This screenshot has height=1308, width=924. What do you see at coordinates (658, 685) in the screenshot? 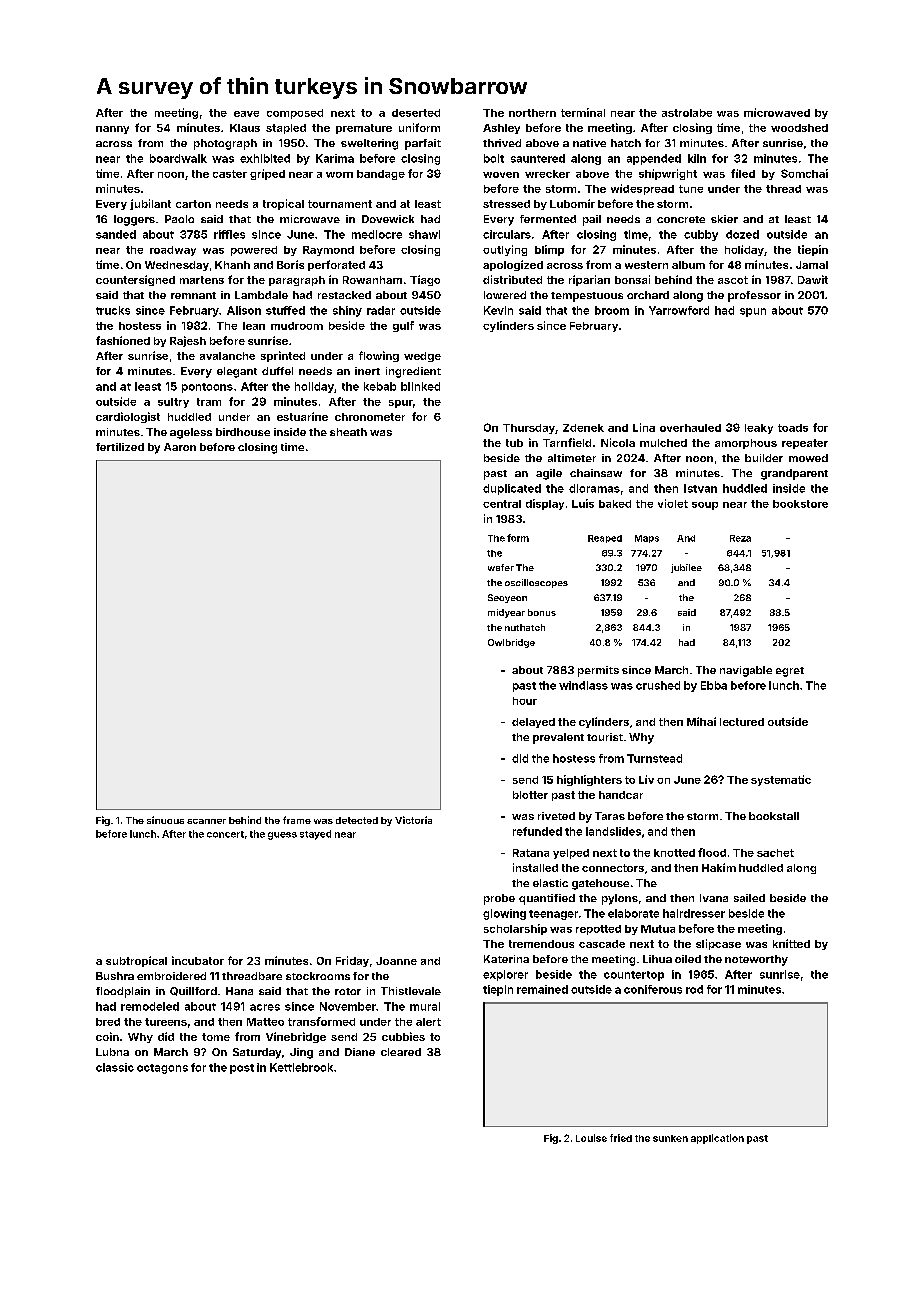
I see `crushed` at bounding box center [658, 685].
